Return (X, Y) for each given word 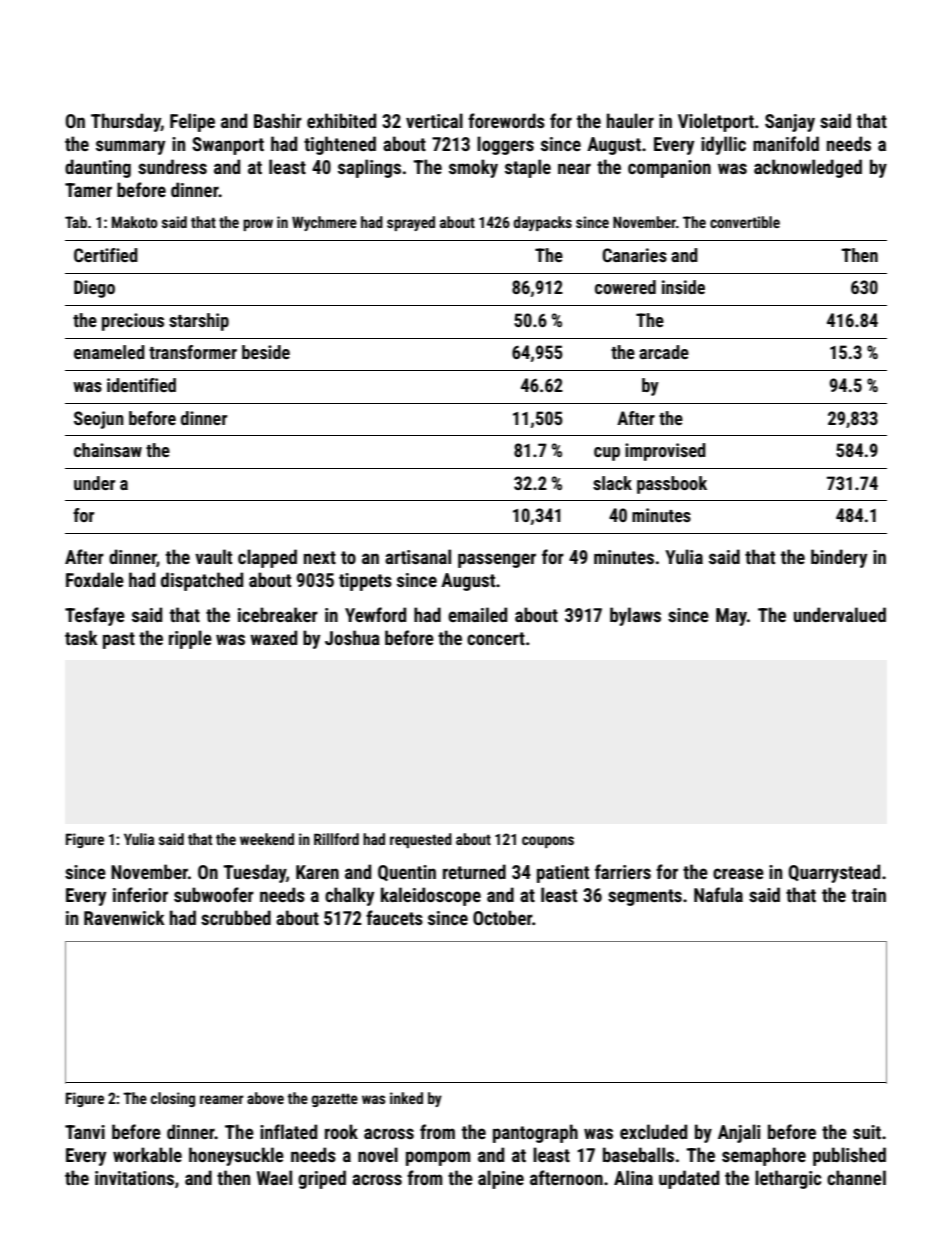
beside (266, 352)
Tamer (88, 190)
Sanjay (790, 123)
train (869, 895)
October (502, 917)
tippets (365, 582)
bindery (839, 558)
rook (341, 1131)
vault (213, 556)
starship (199, 322)
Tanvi (85, 1132)
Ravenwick (124, 917)
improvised (665, 452)
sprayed (411, 223)
